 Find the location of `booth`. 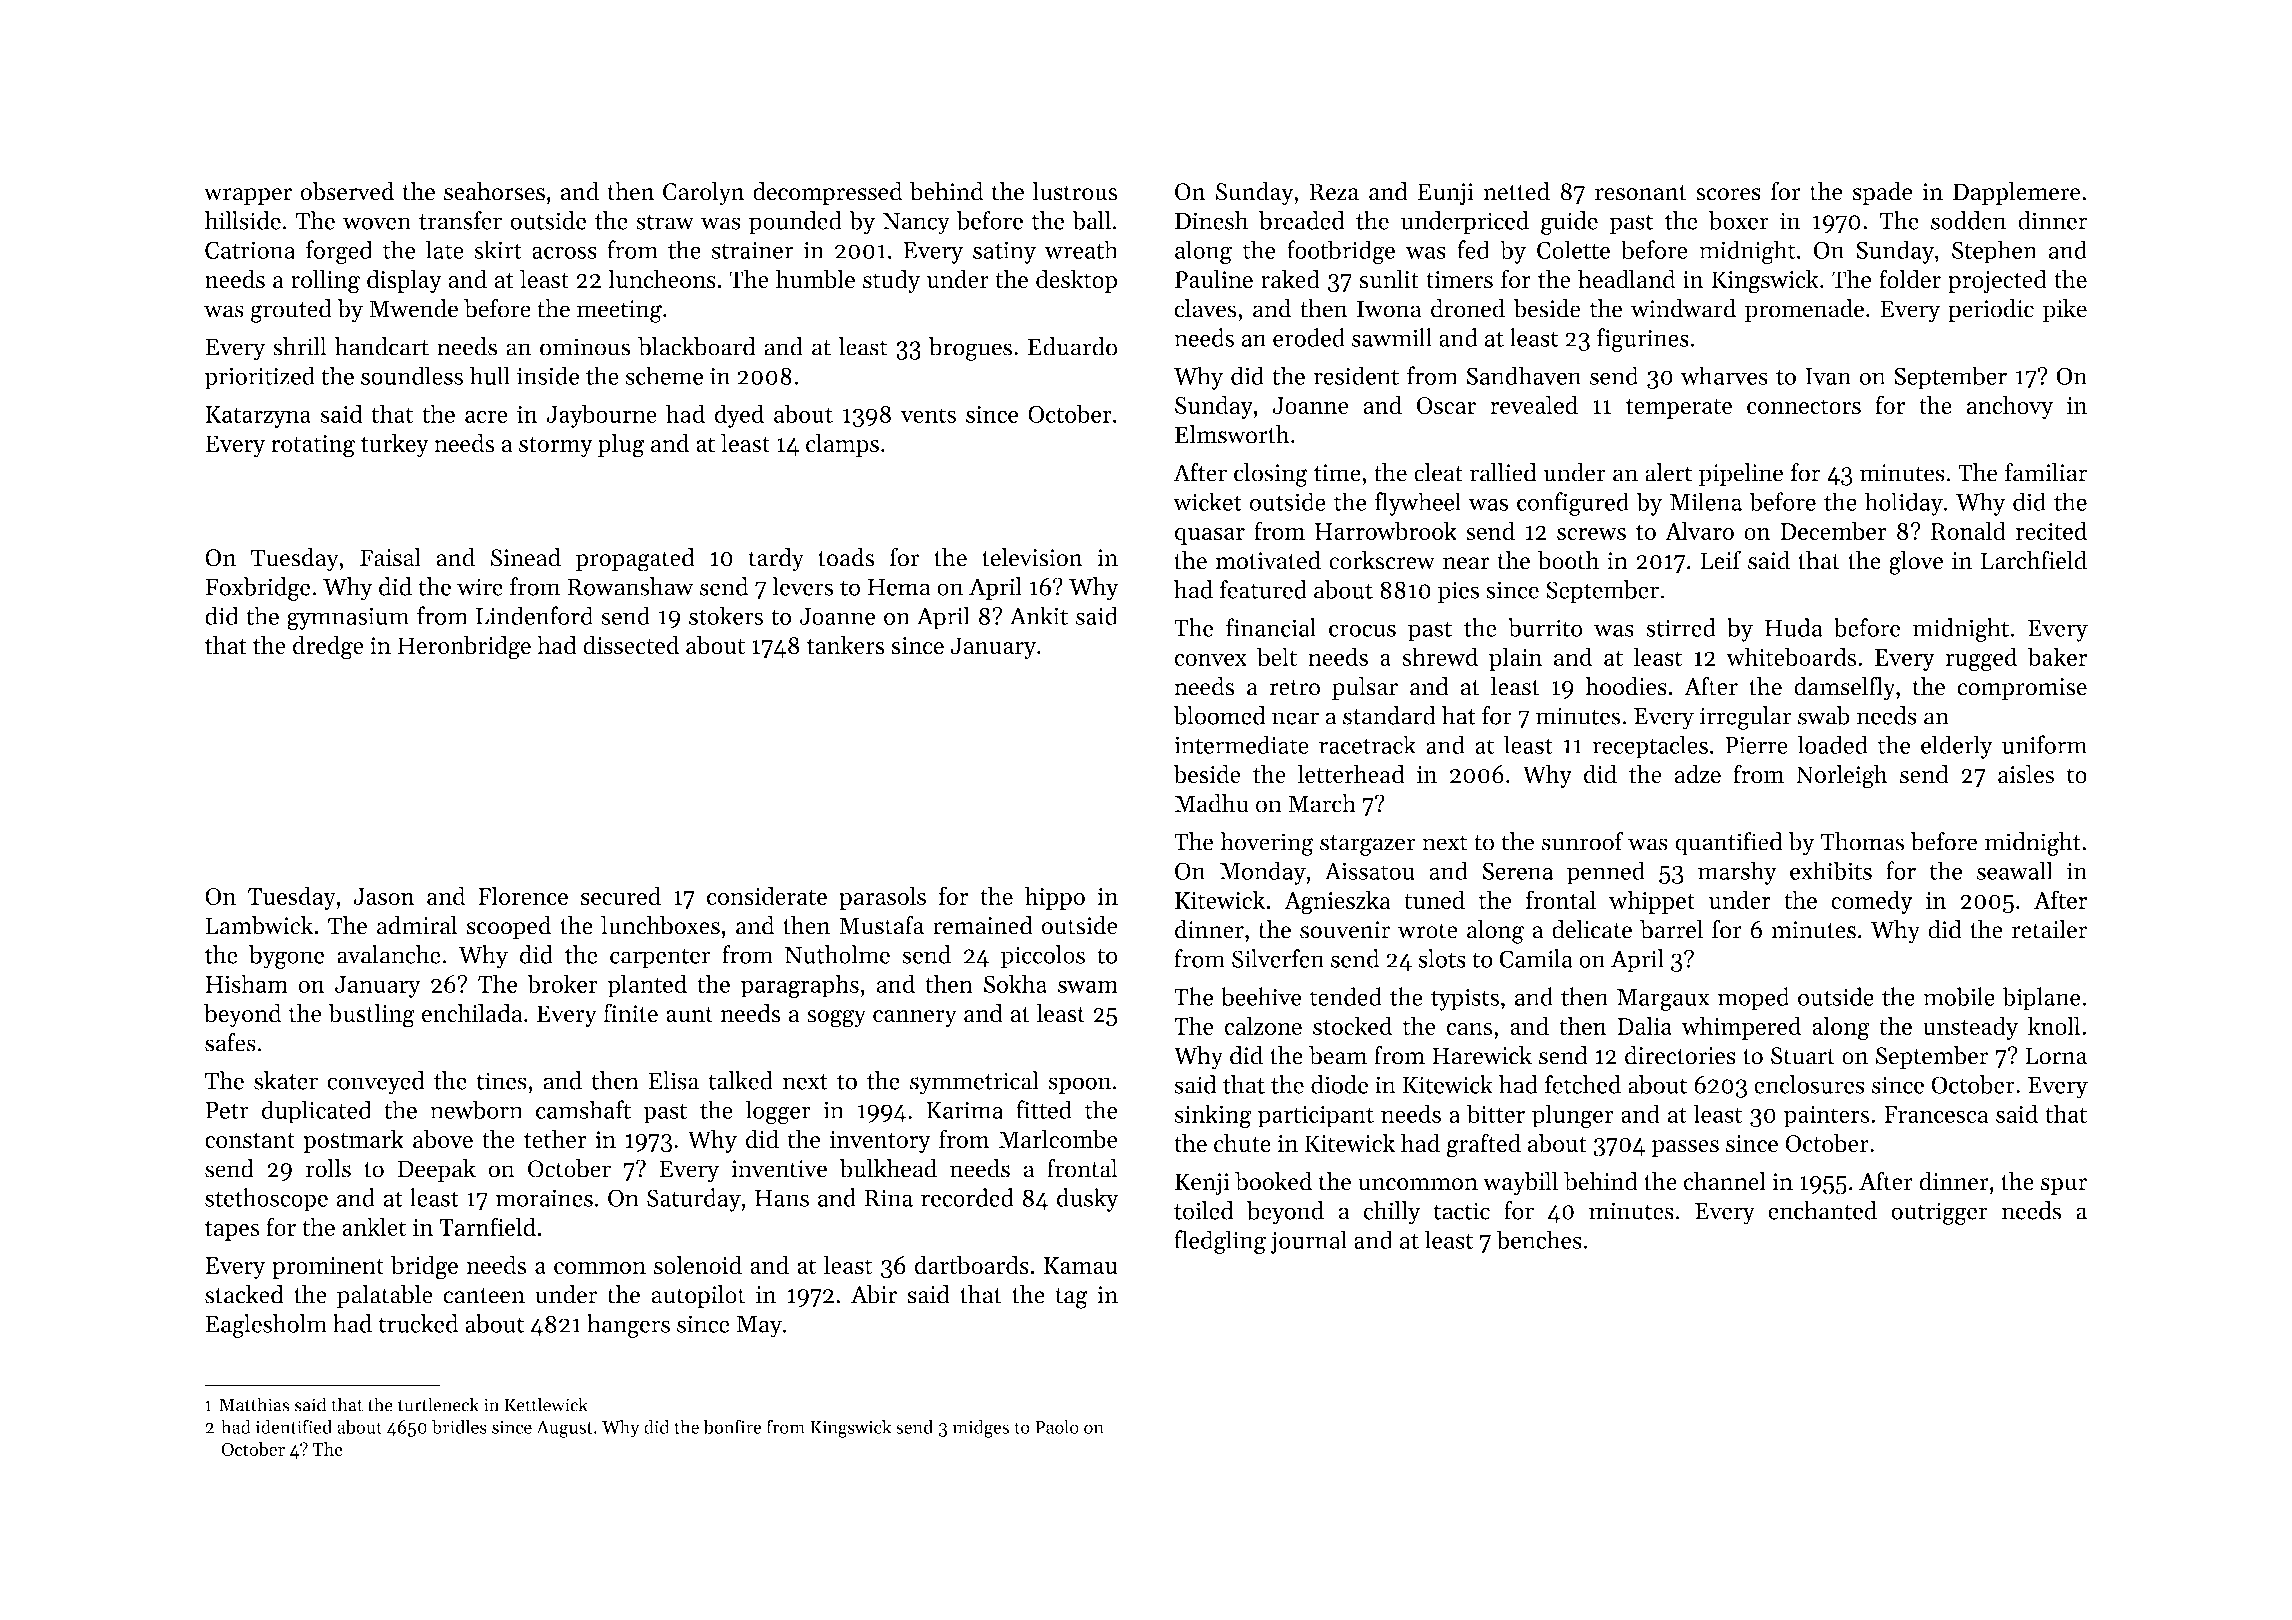

booth is located at coordinates (1568, 560).
